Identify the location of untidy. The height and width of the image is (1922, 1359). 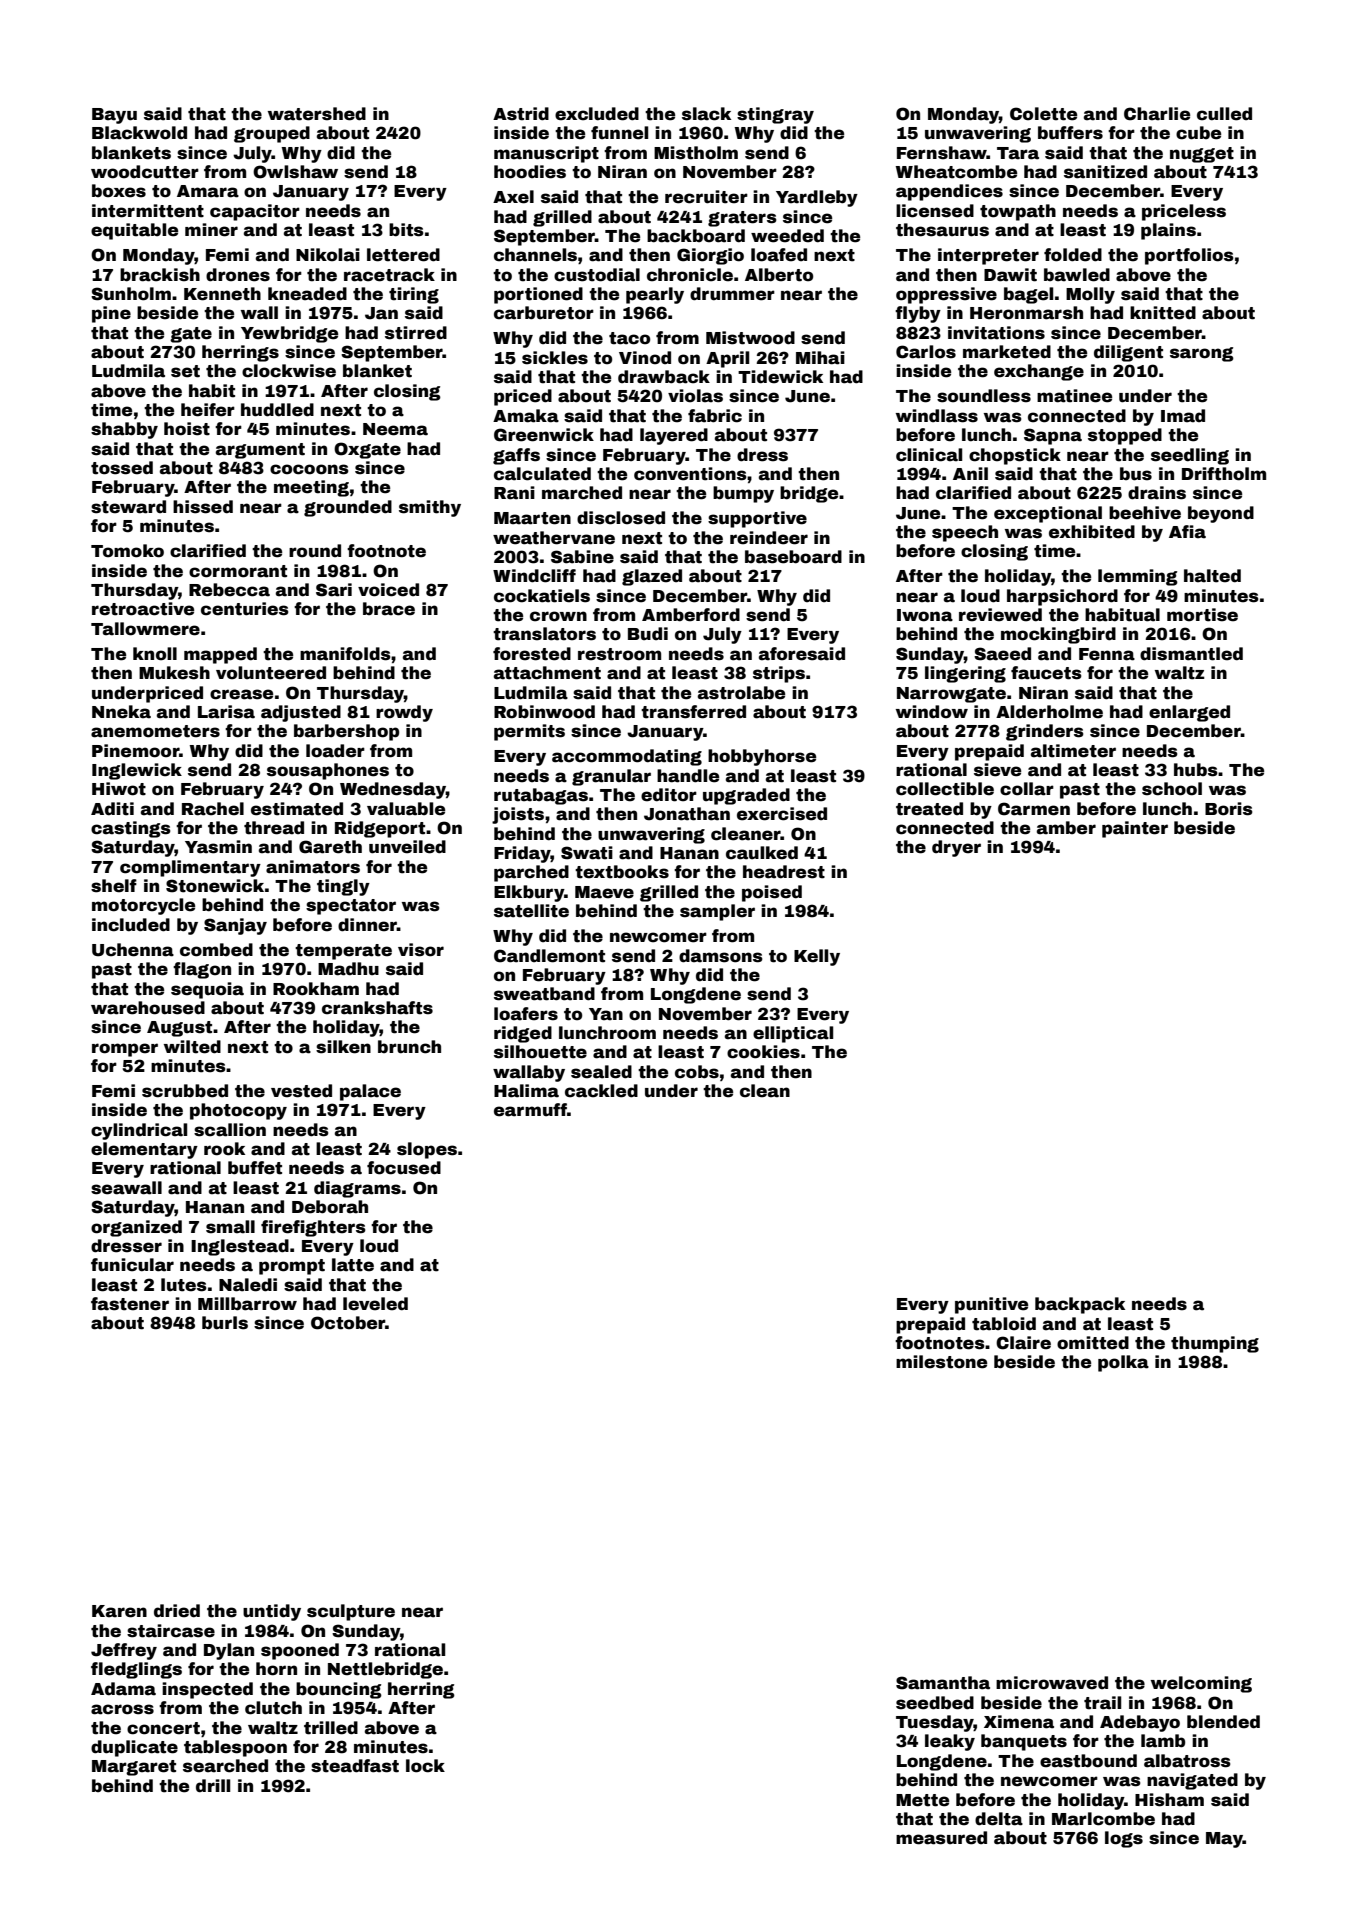
(272, 1612).
